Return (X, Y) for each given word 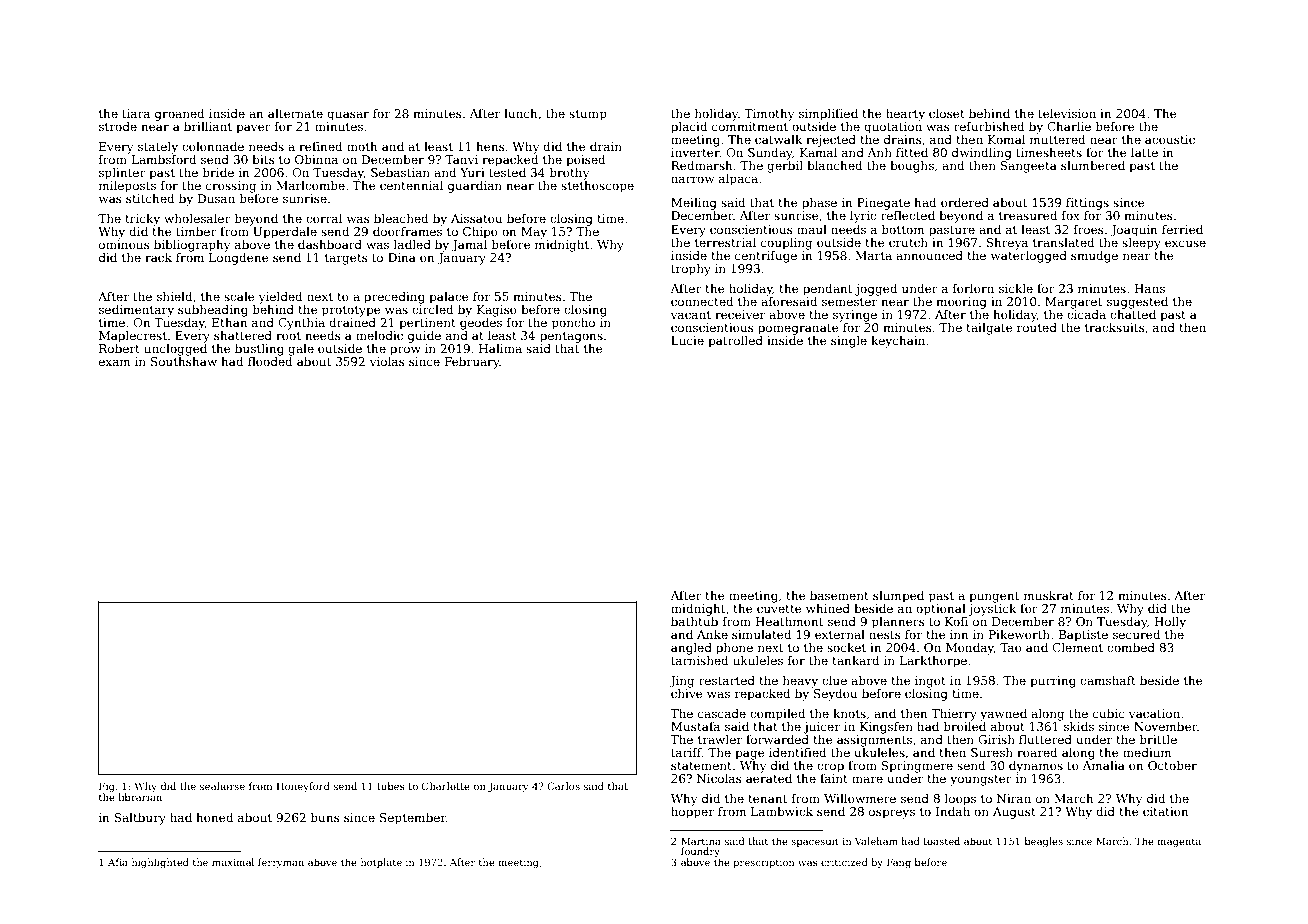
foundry (700, 852)
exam (115, 362)
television (1067, 113)
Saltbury (140, 819)
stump (588, 115)
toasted (941, 841)
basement (839, 595)
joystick (992, 610)
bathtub (694, 621)
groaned (179, 115)
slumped (898, 597)
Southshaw (184, 361)
